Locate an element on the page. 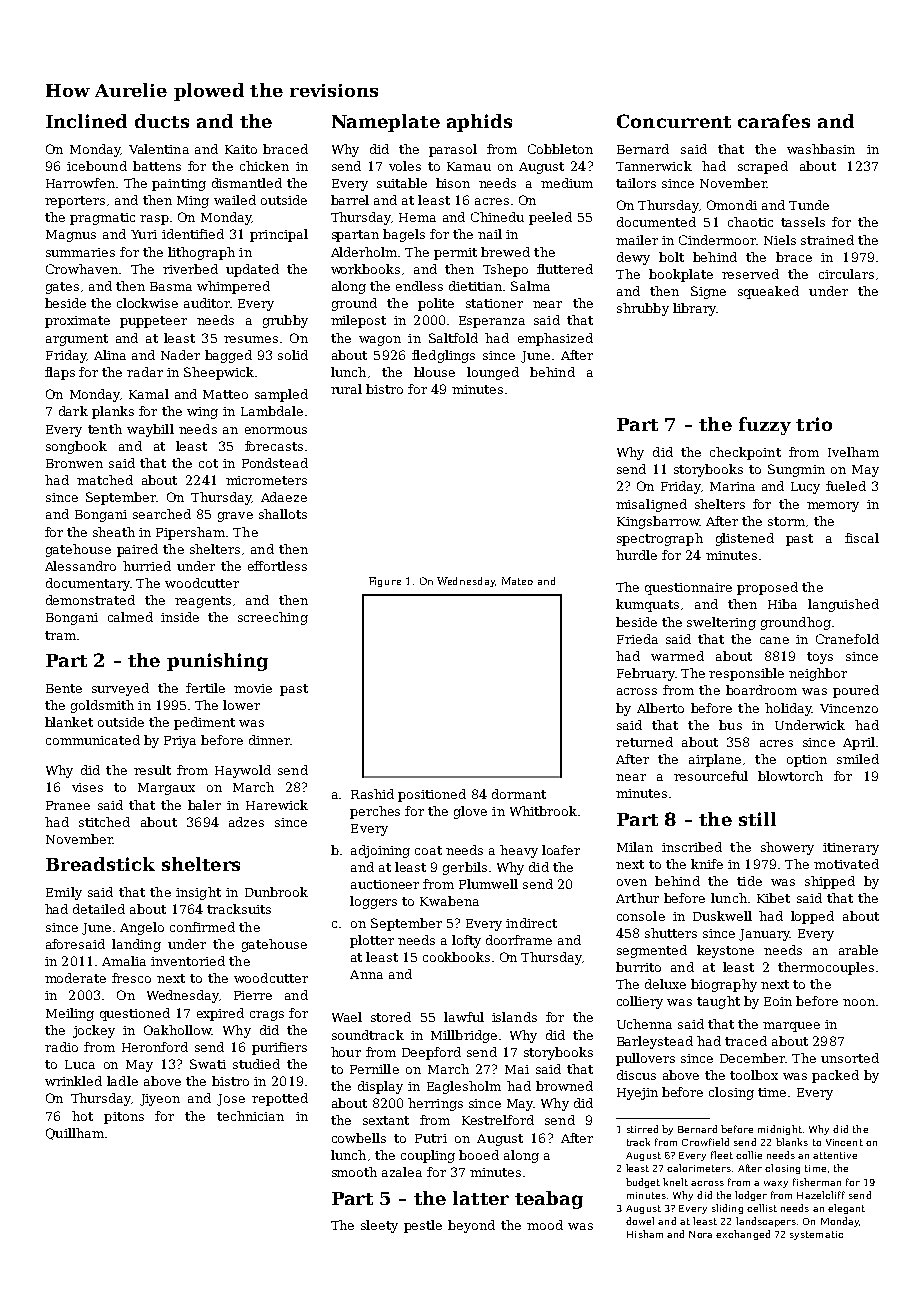 The image size is (924, 1308). reagents is located at coordinates (203, 602).
